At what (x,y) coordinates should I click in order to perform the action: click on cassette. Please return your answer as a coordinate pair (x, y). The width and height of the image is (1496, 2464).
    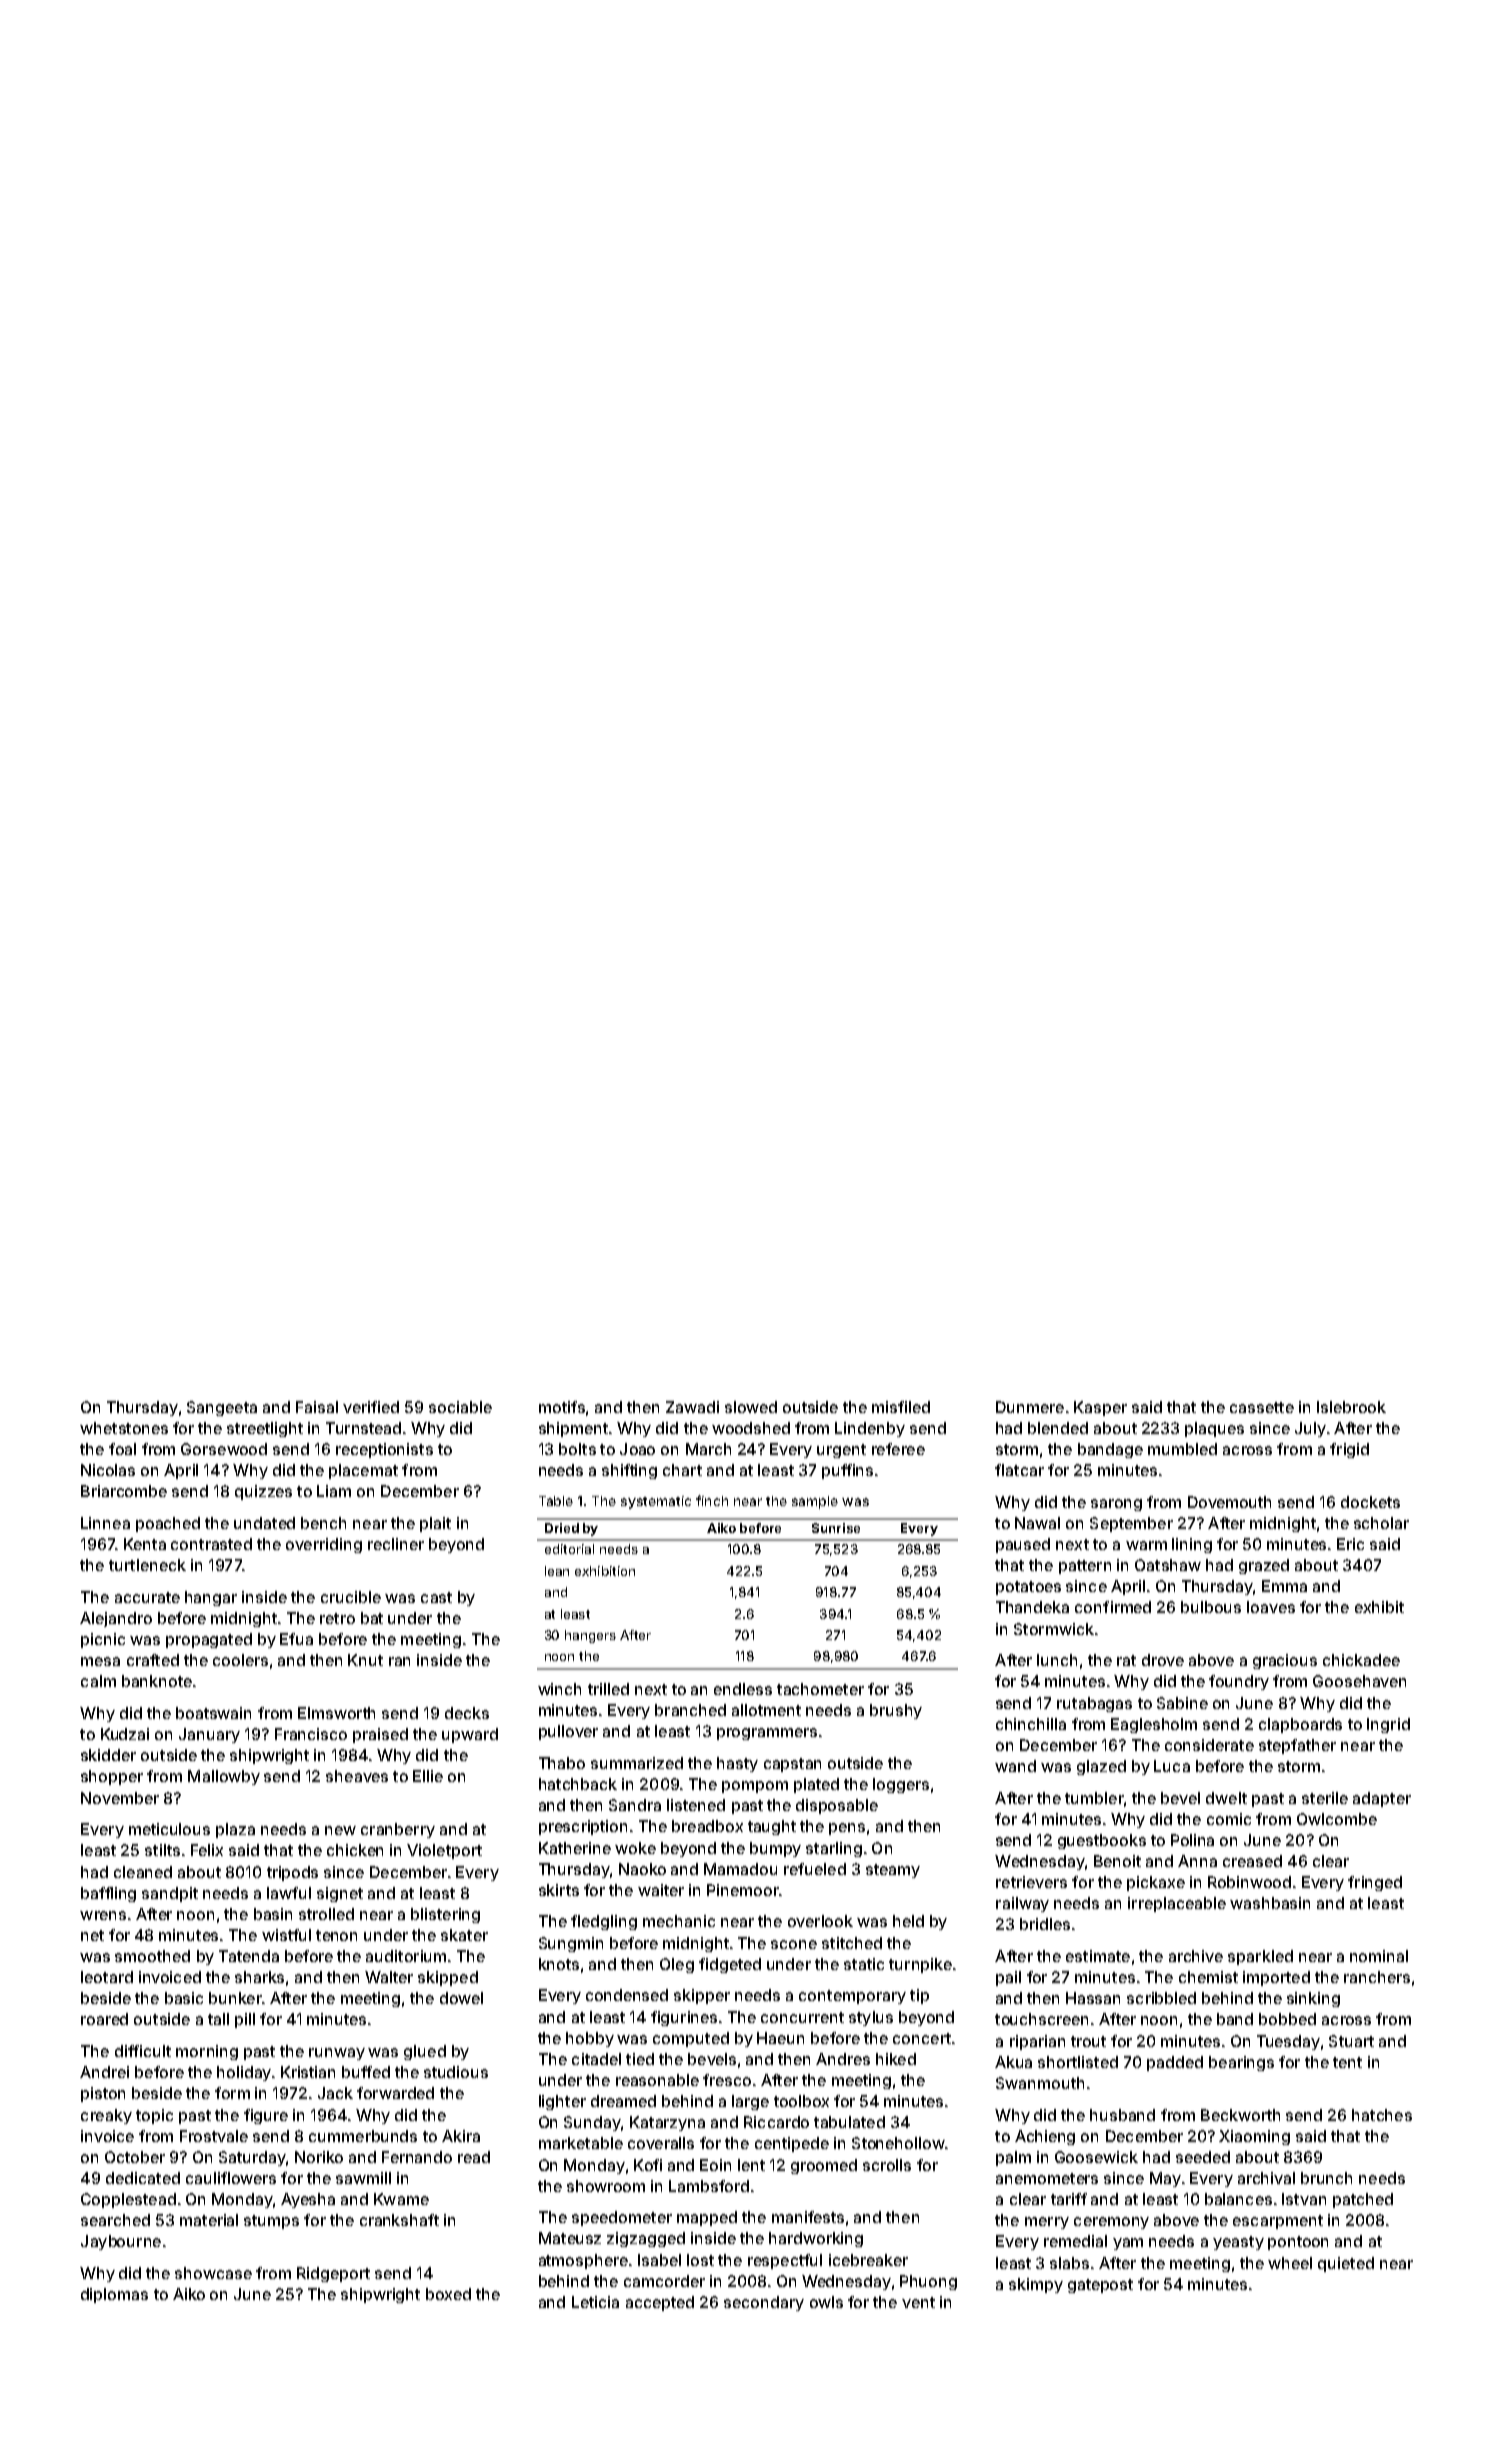
    Looking at the image, I should click on (1262, 1407).
